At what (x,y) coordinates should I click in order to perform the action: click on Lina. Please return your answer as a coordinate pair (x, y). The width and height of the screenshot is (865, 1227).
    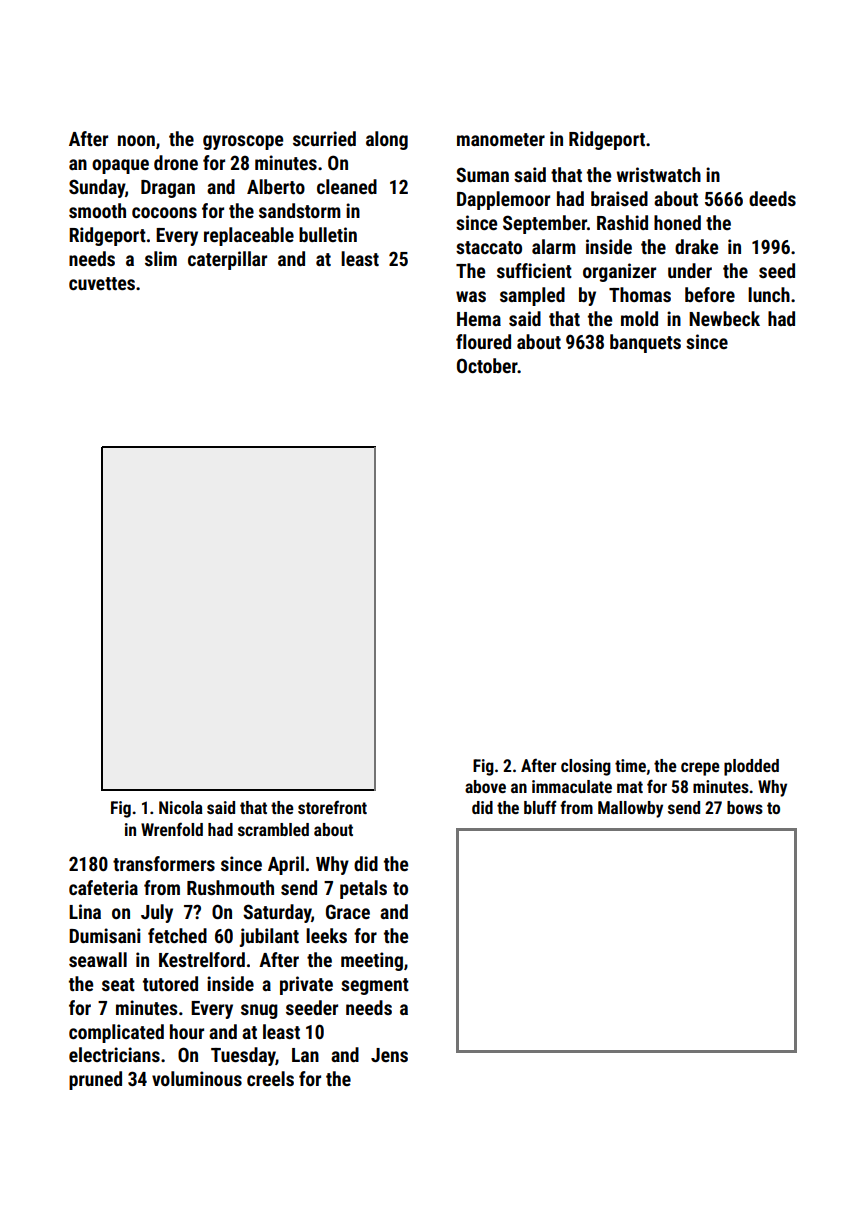
    Looking at the image, I should click on (85, 911).
